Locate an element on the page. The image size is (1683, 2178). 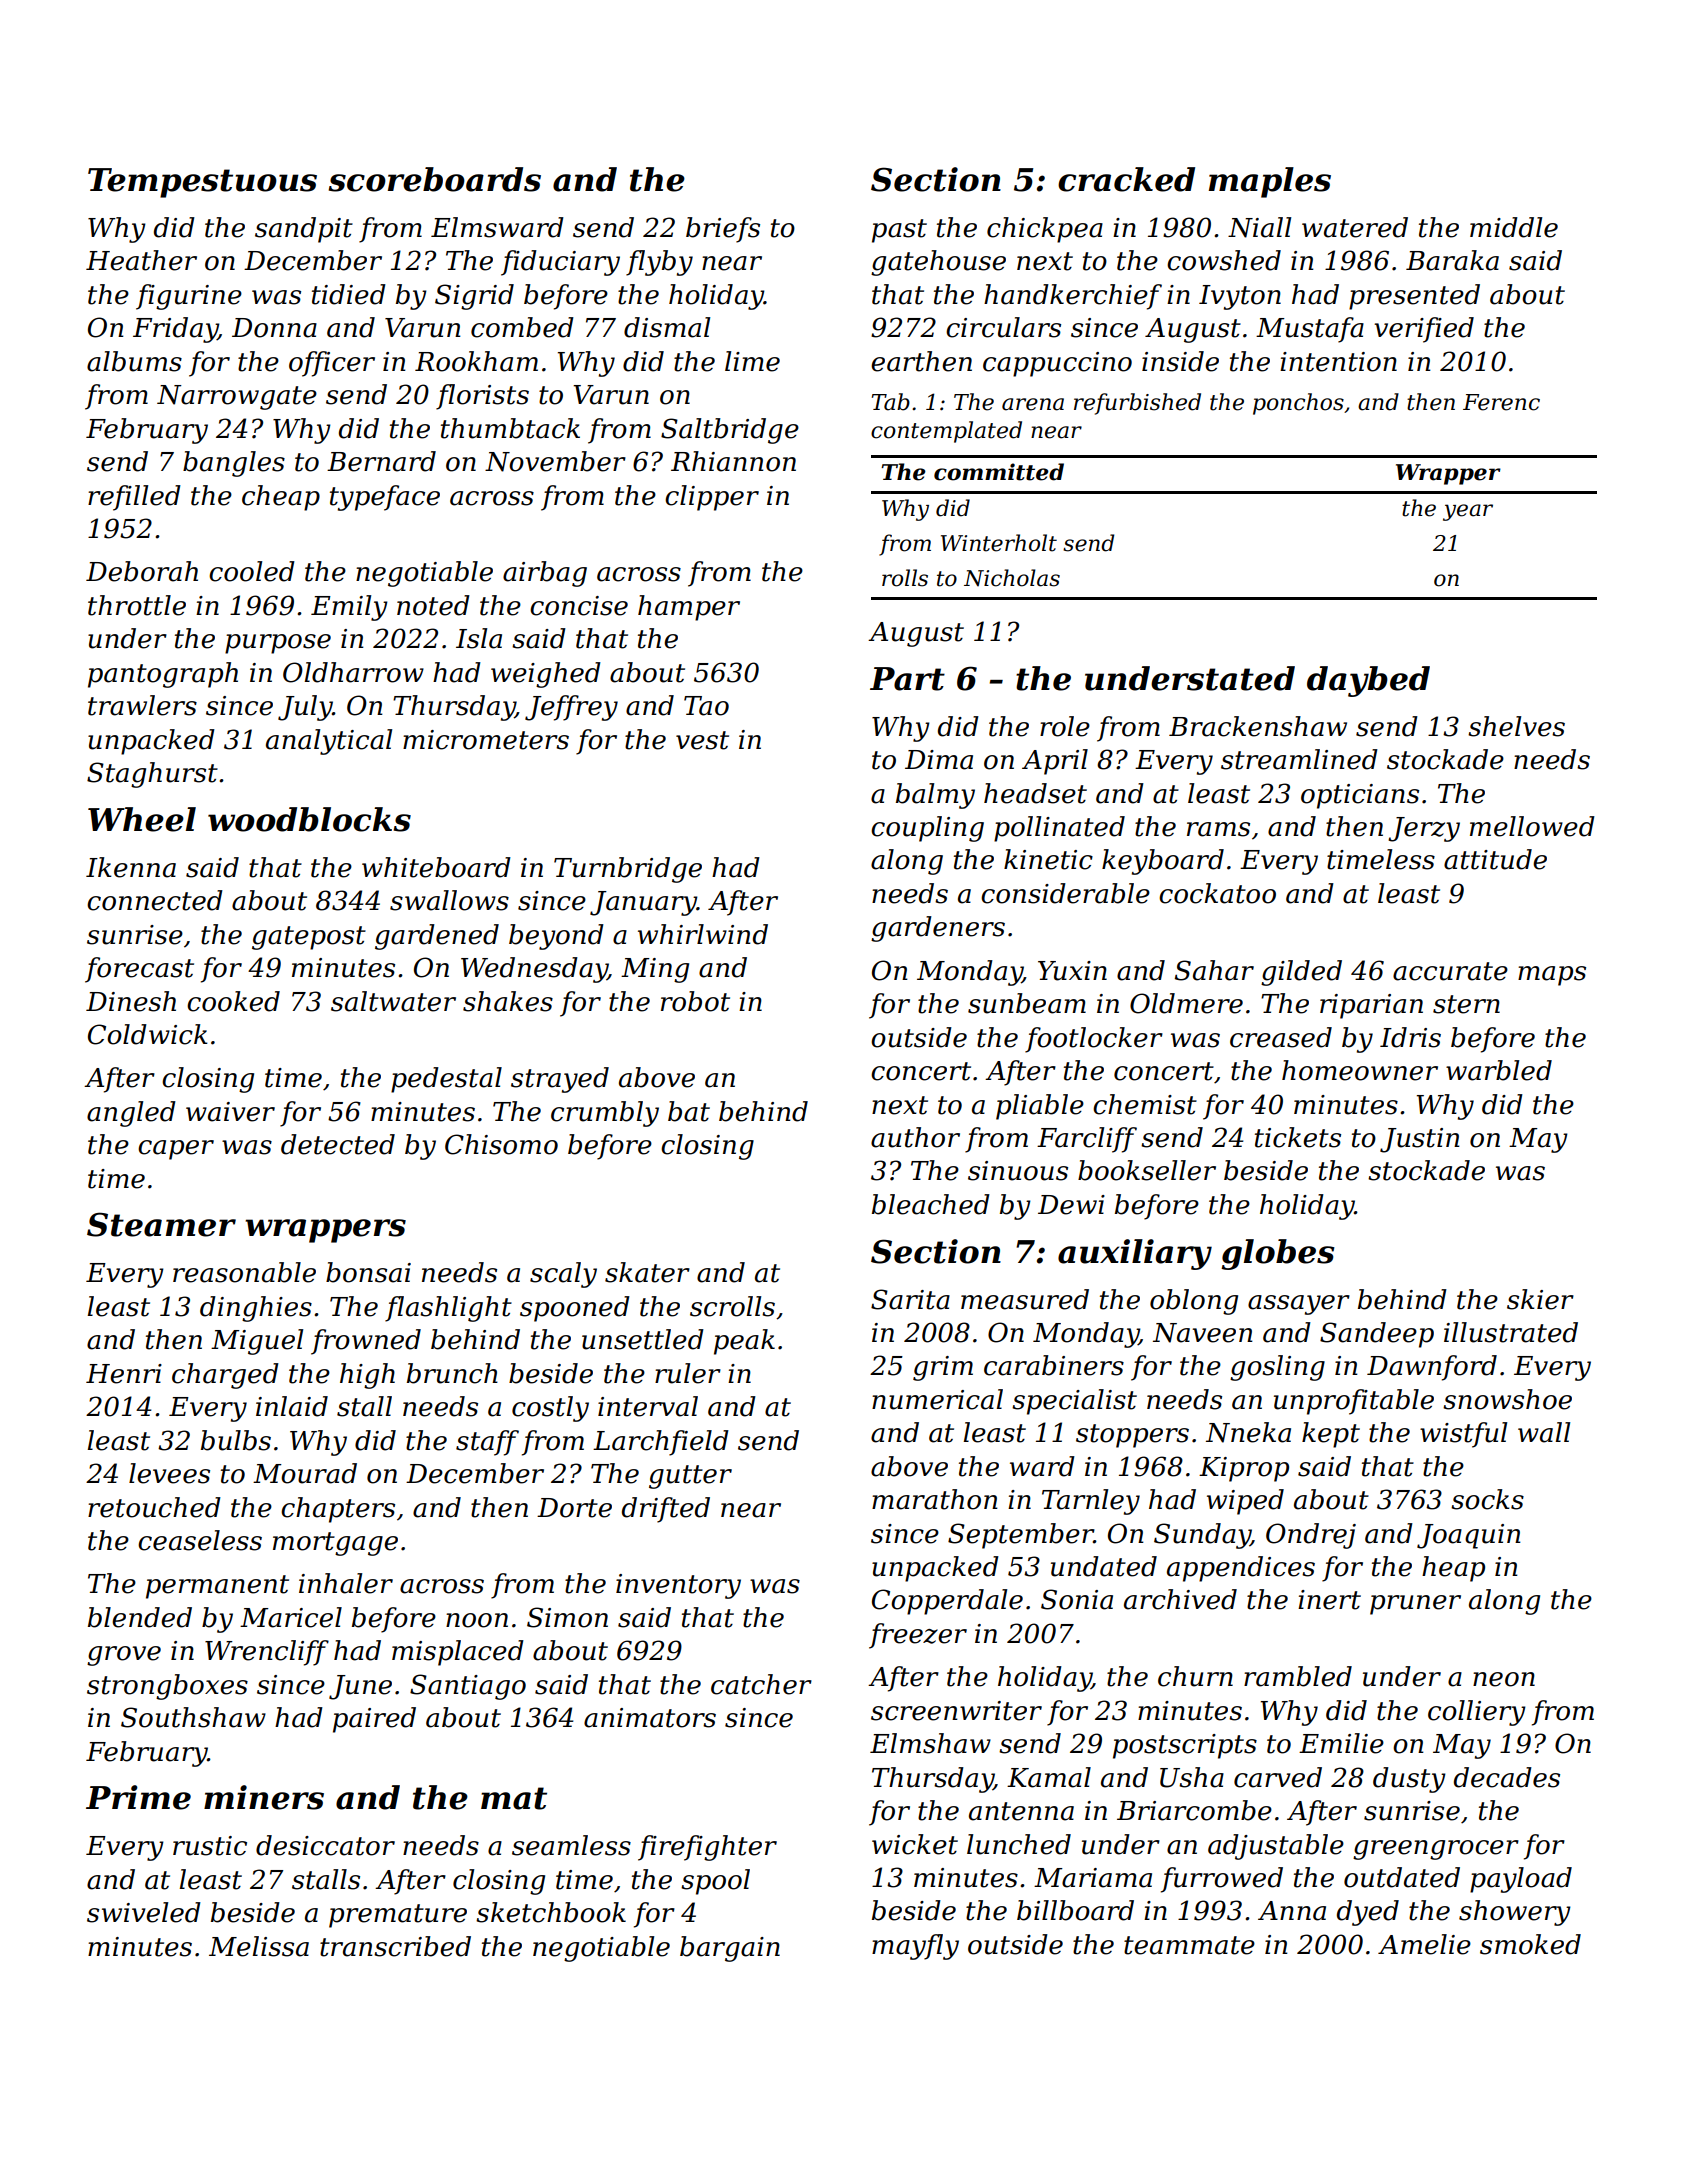
albums is located at coordinates (134, 361).
